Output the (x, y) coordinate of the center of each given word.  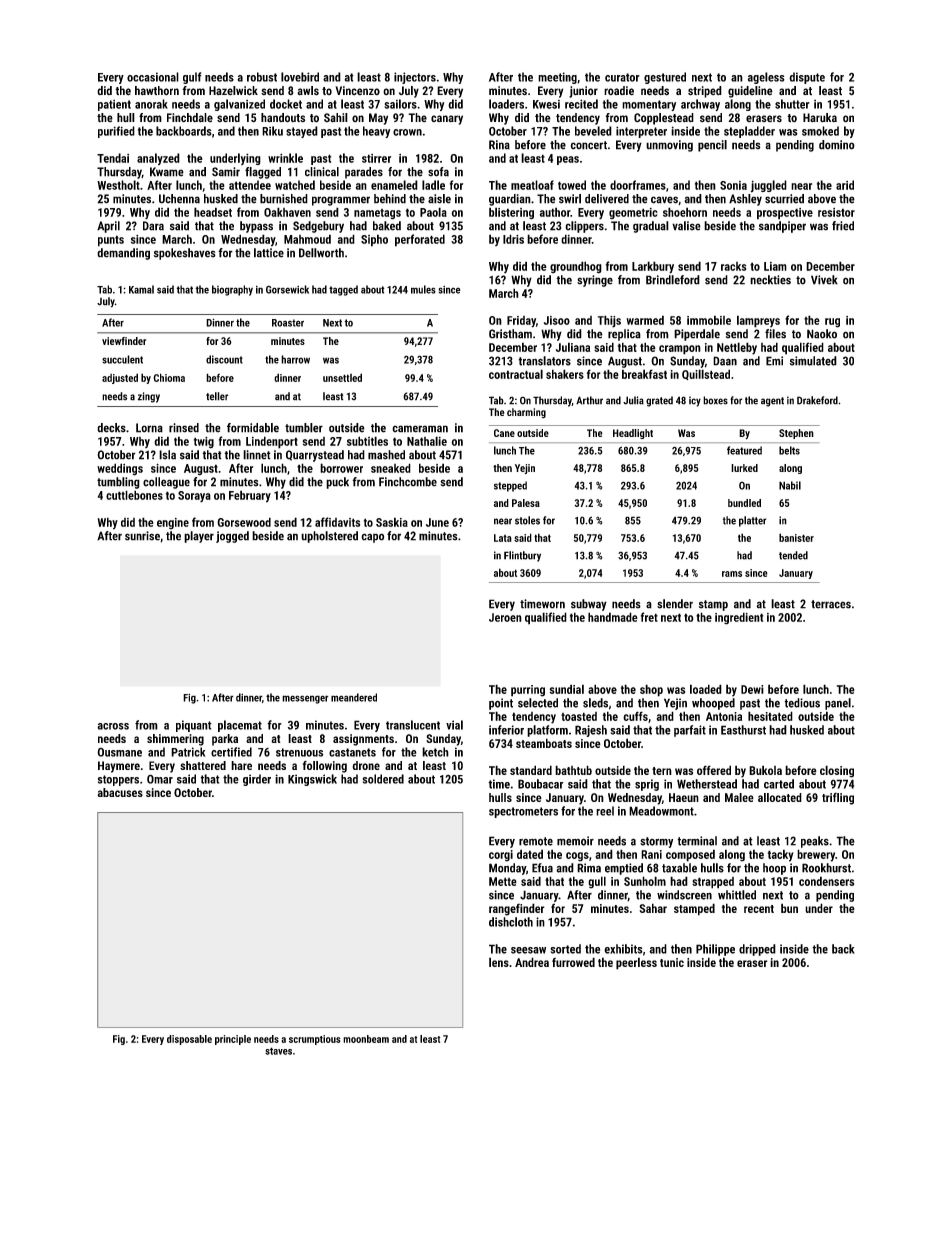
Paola (433, 212)
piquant (194, 726)
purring (528, 691)
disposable (189, 1040)
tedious (802, 703)
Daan (725, 361)
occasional (153, 77)
